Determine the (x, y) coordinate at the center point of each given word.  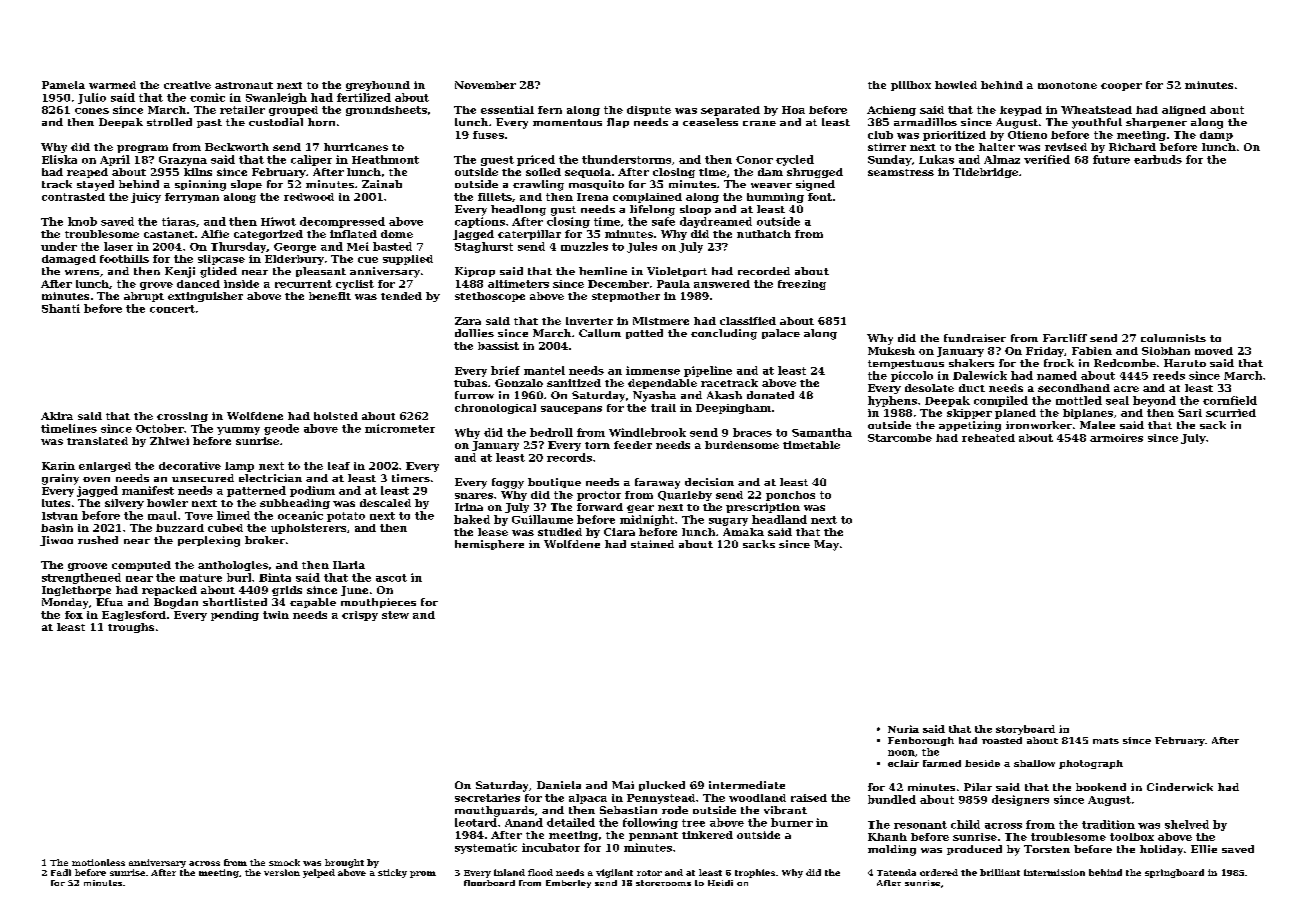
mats (1106, 741)
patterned (256, 491)
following (650, 823)
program (142, 149)
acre (1126, 389)
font (820, 197)
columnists (1173, 338)
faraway (657, 483)
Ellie (1204, 849)
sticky (392, 873)
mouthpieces (378, 603)
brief (505, 370)
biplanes (1088, 414)
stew (395, 615)
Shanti (61, 308)
